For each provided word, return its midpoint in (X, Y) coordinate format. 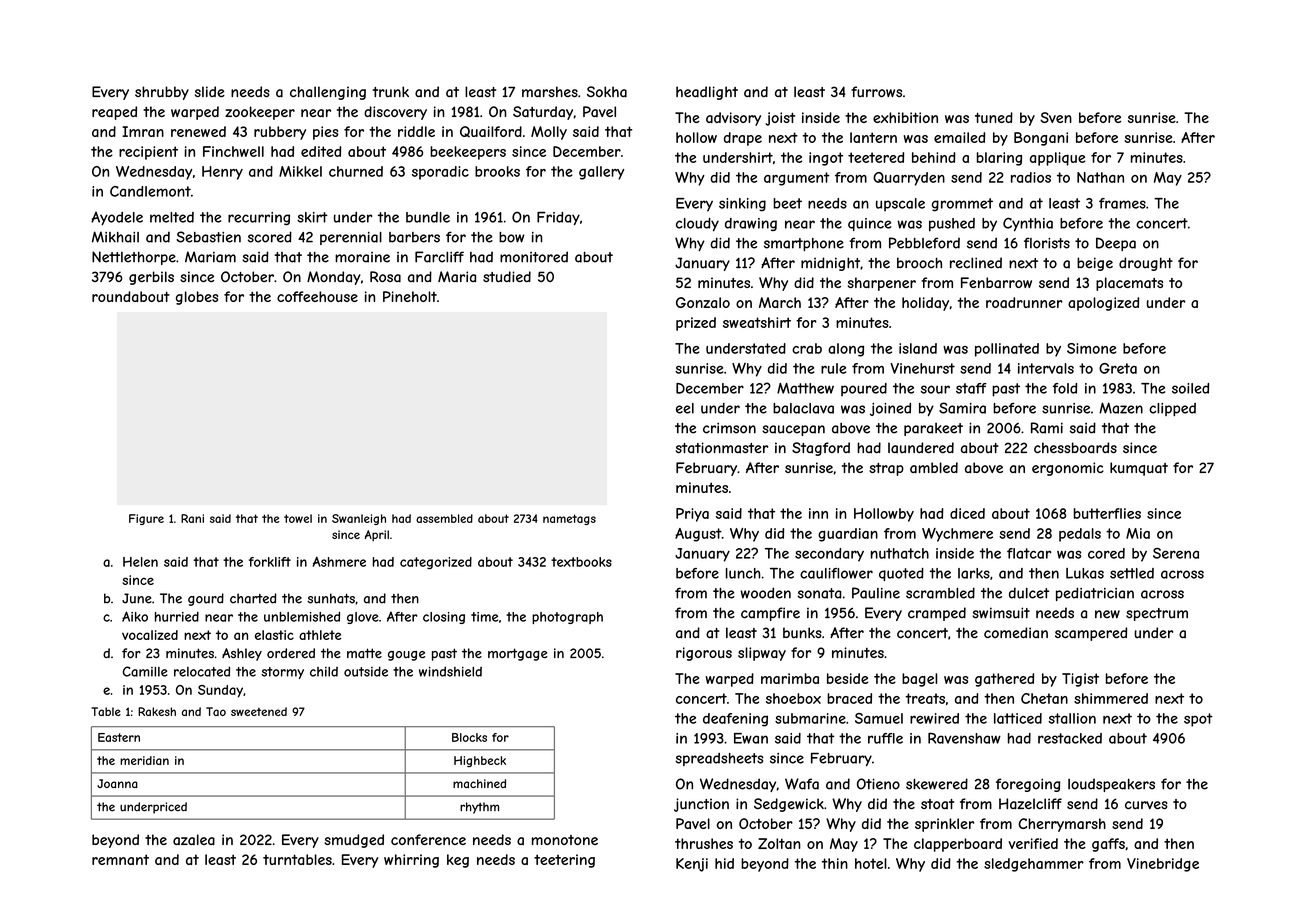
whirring (411, 861)
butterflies (1107, 513)
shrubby (162, 93)
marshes (550, 91)
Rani (192, 518)
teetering (564, 861)
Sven (1056, 117)
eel (685, 408)
